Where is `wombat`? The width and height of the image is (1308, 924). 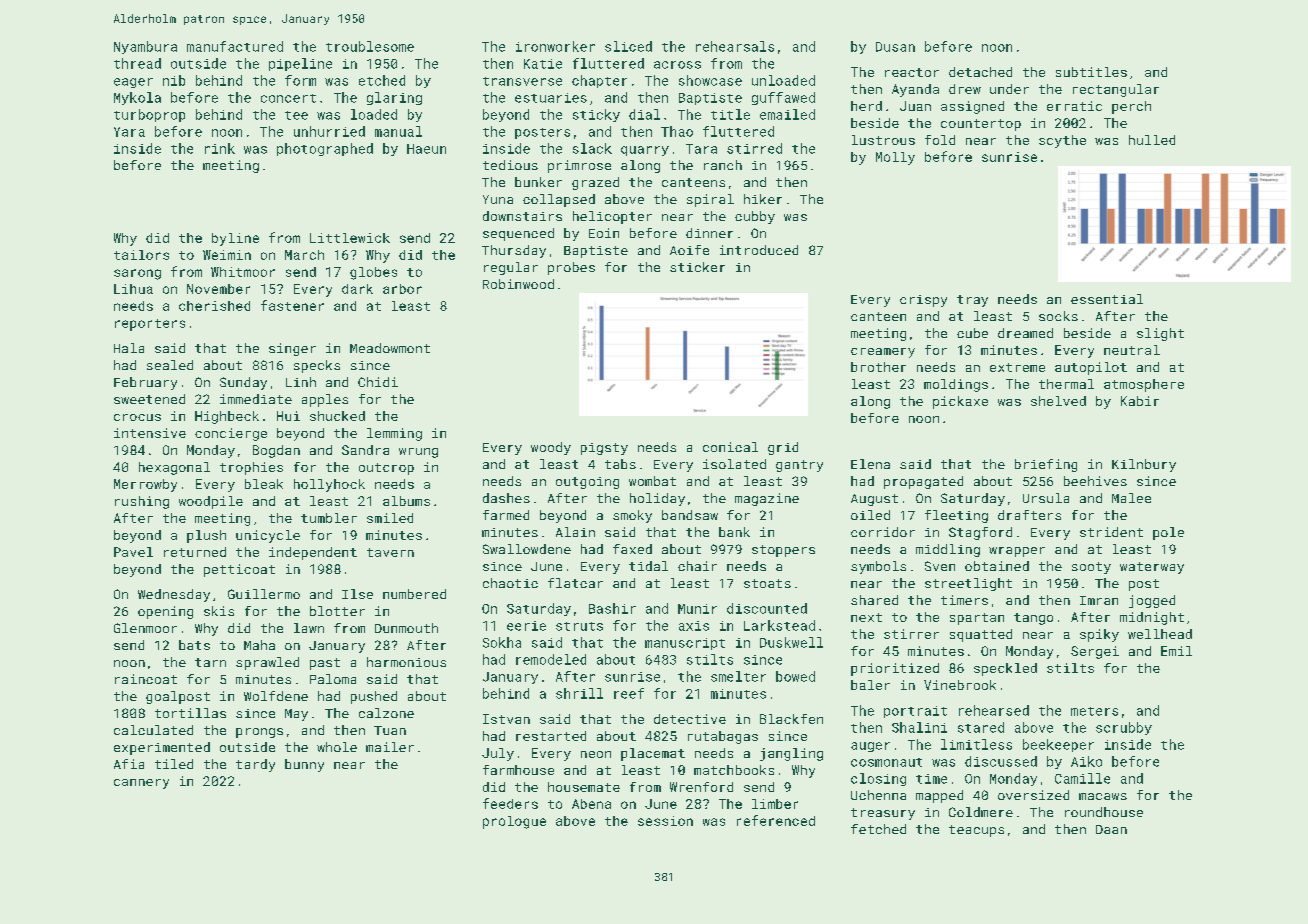
wombat is located at coordinates (652, 481).
